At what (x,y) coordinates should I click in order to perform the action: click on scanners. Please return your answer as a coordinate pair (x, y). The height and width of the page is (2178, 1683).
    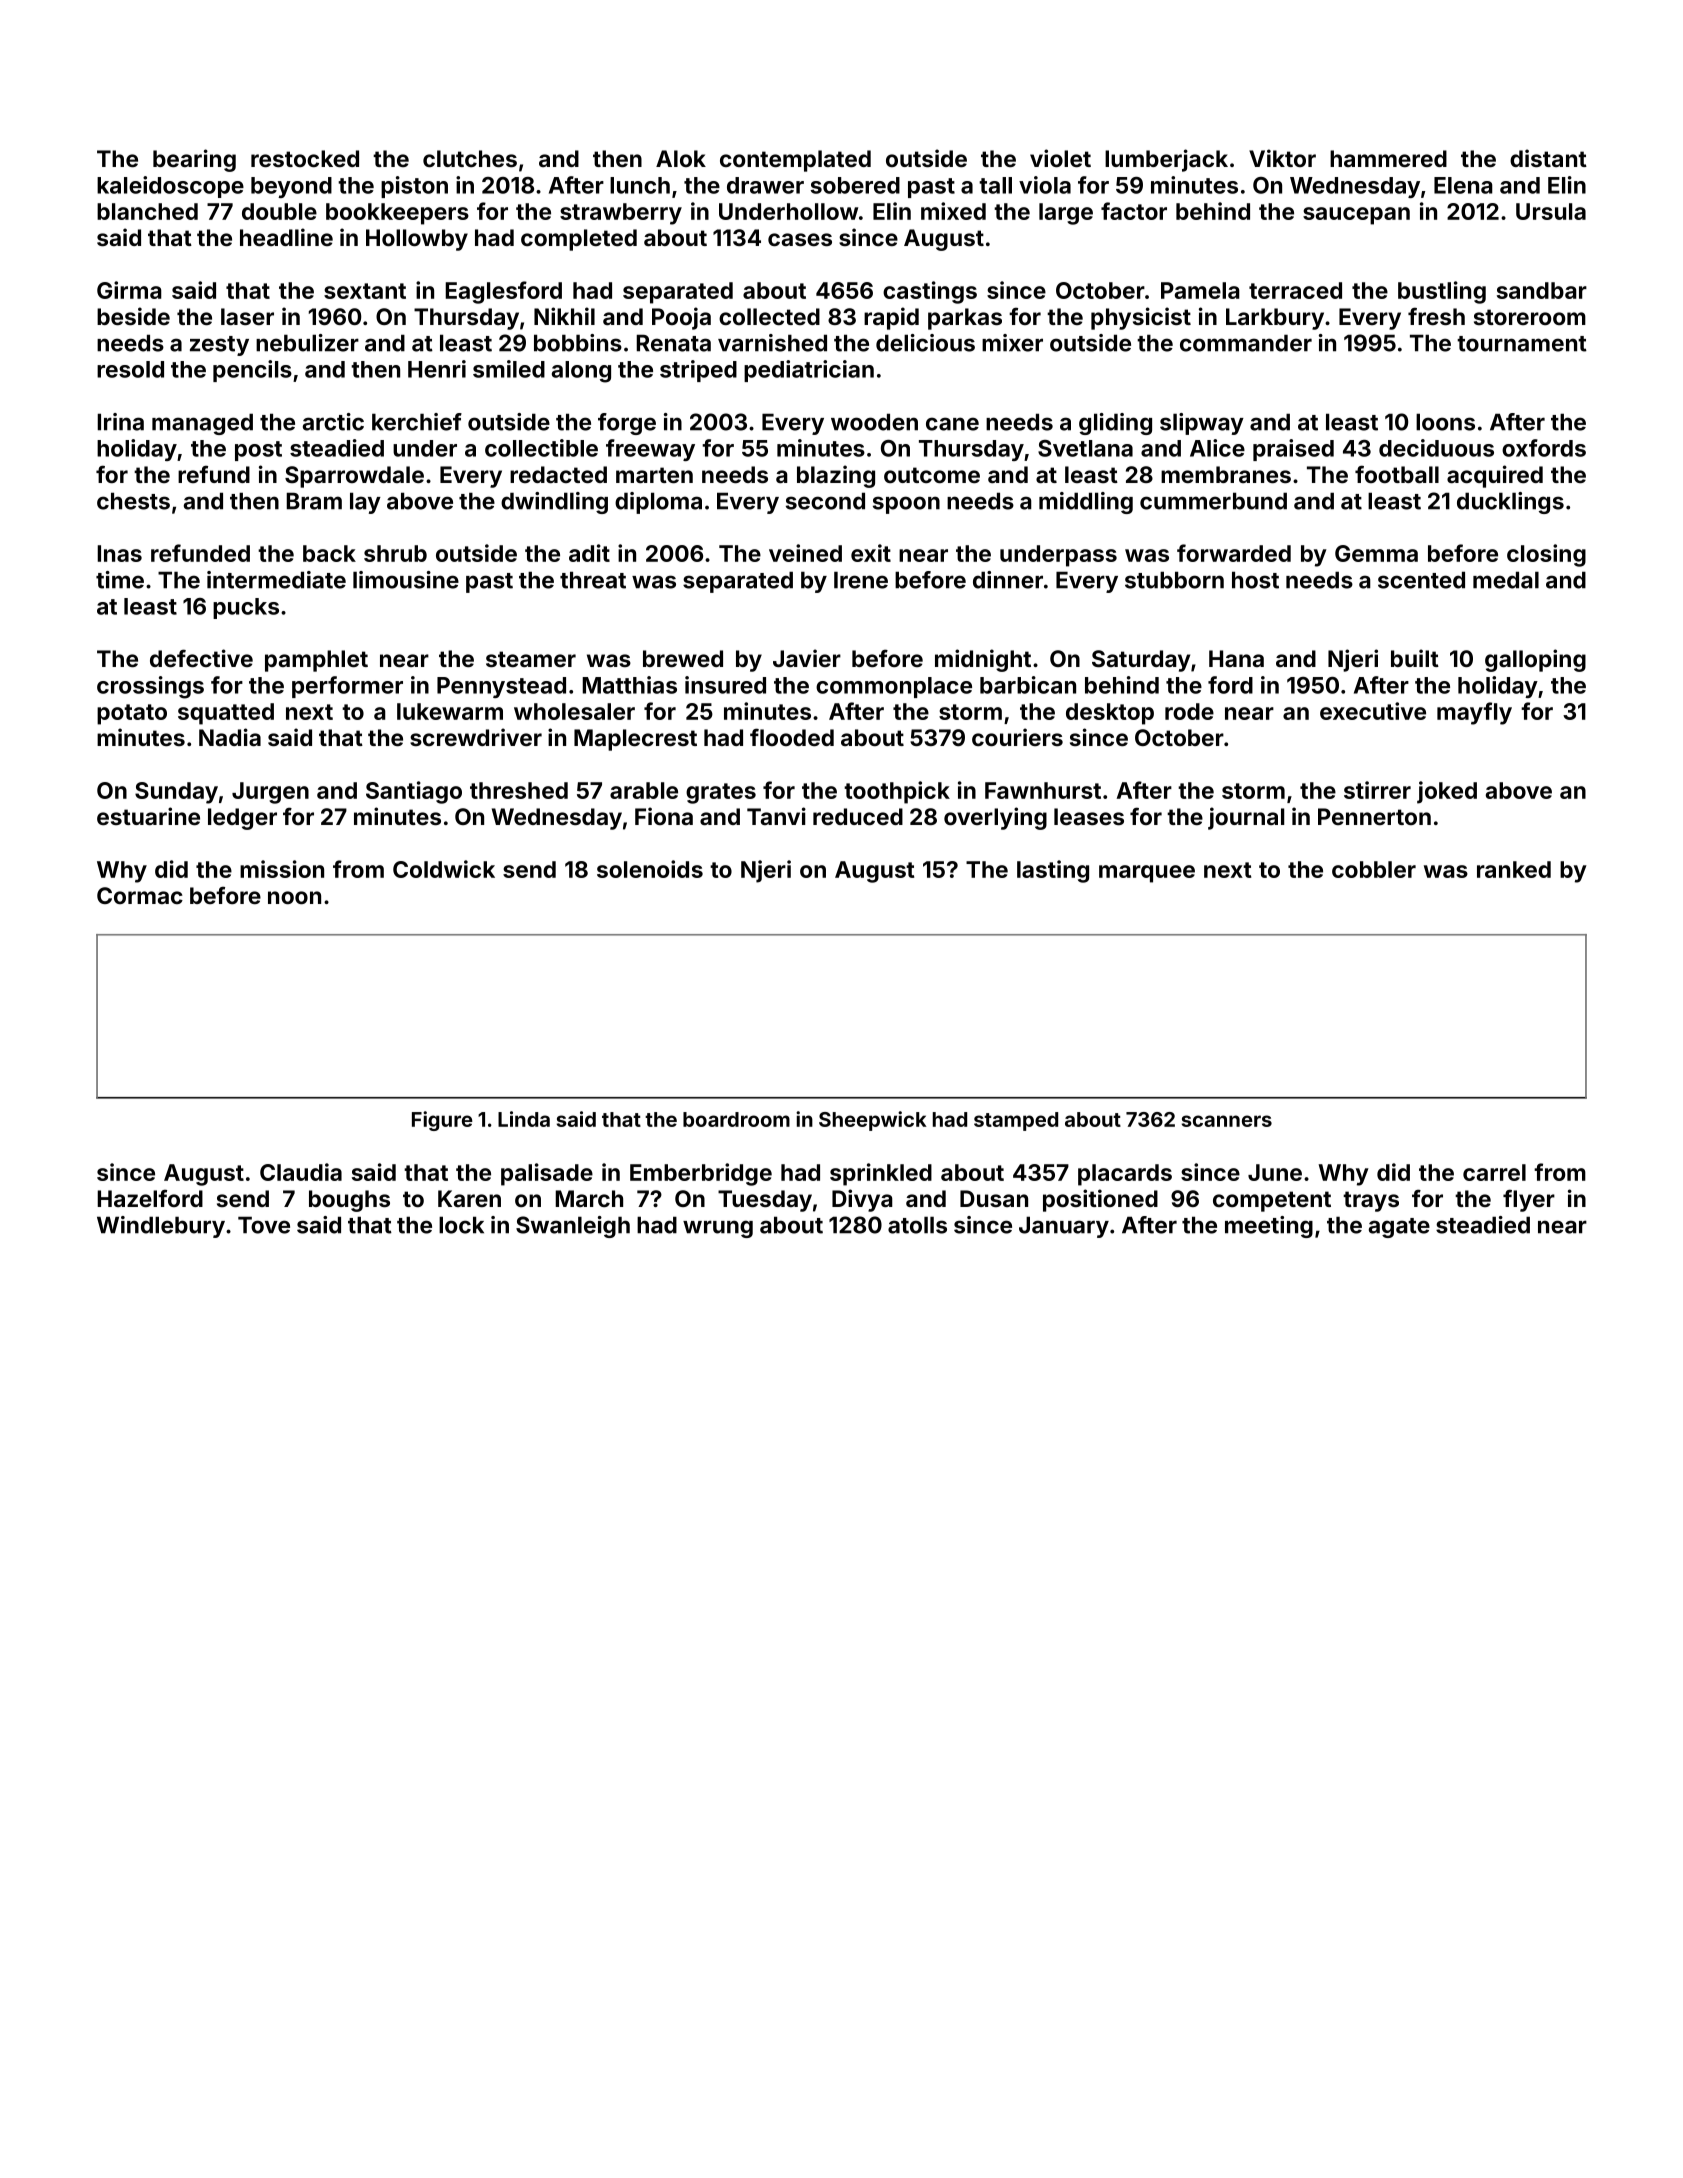
    Looking at the image, I should click on (1227, 1121).
